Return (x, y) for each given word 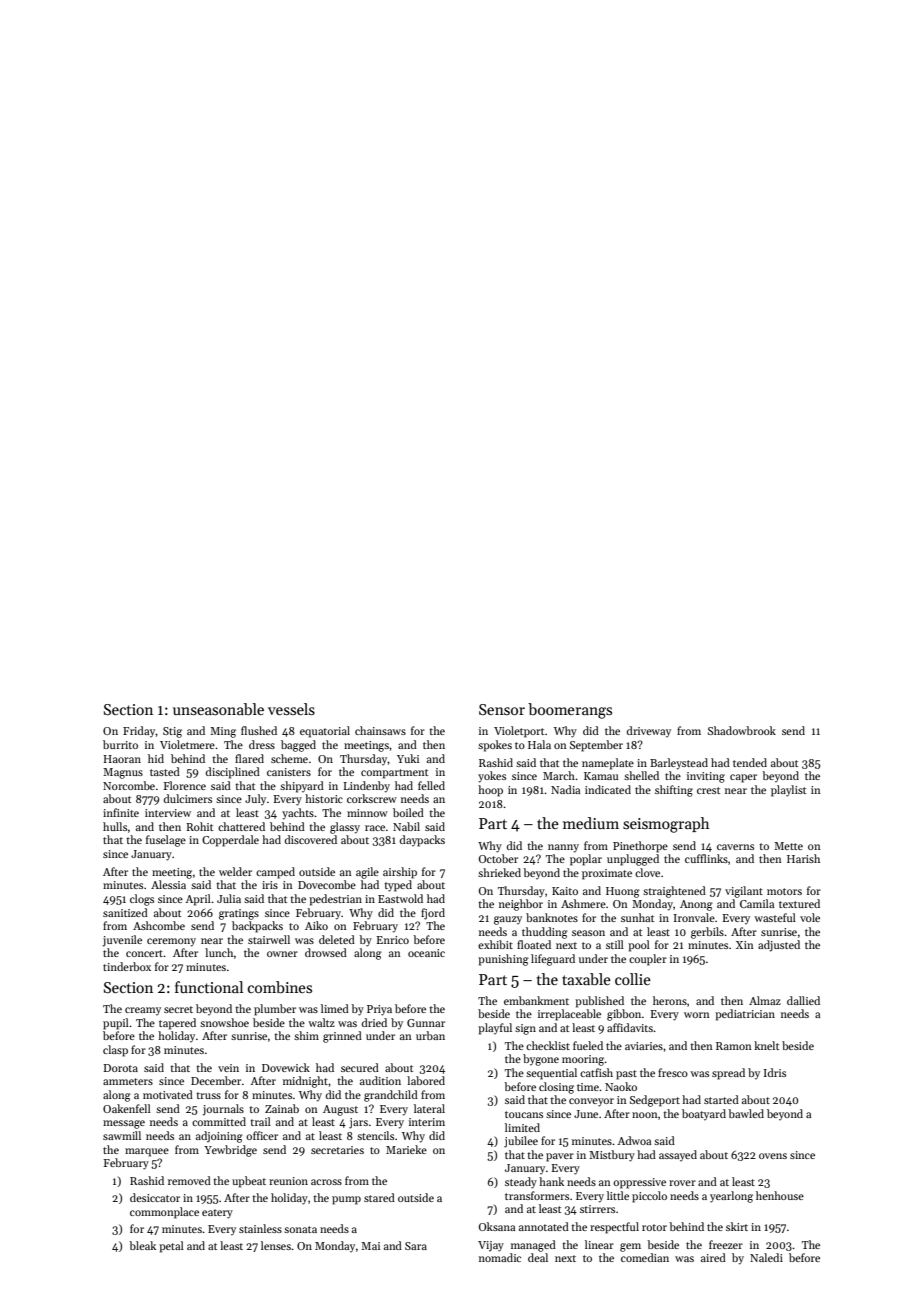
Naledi (766, 1257)
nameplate (608, 764)
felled (431, 785)
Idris (775, 1072)
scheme (289, 758)
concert (144, 953)
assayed (678, 1155)
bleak (142, 1245)
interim (427, 1122)
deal (538, 1257)
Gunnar (426, 1023)
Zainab (282, 1108)
